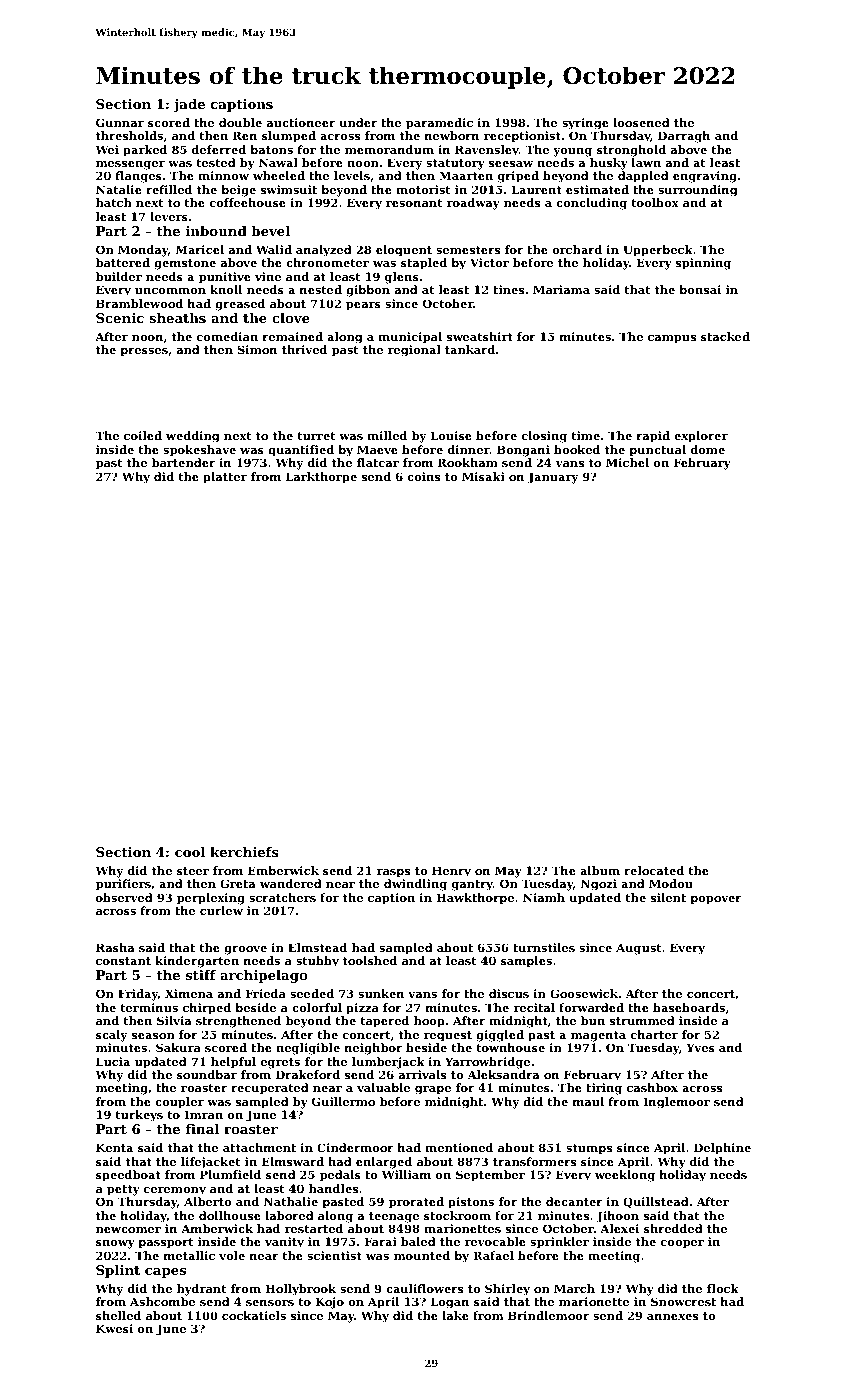 Image resolution: width=849 pixels, height=1400 pixels. Describe the element at coordinates (654, 870) in the document. I see `relocated` at that location.
